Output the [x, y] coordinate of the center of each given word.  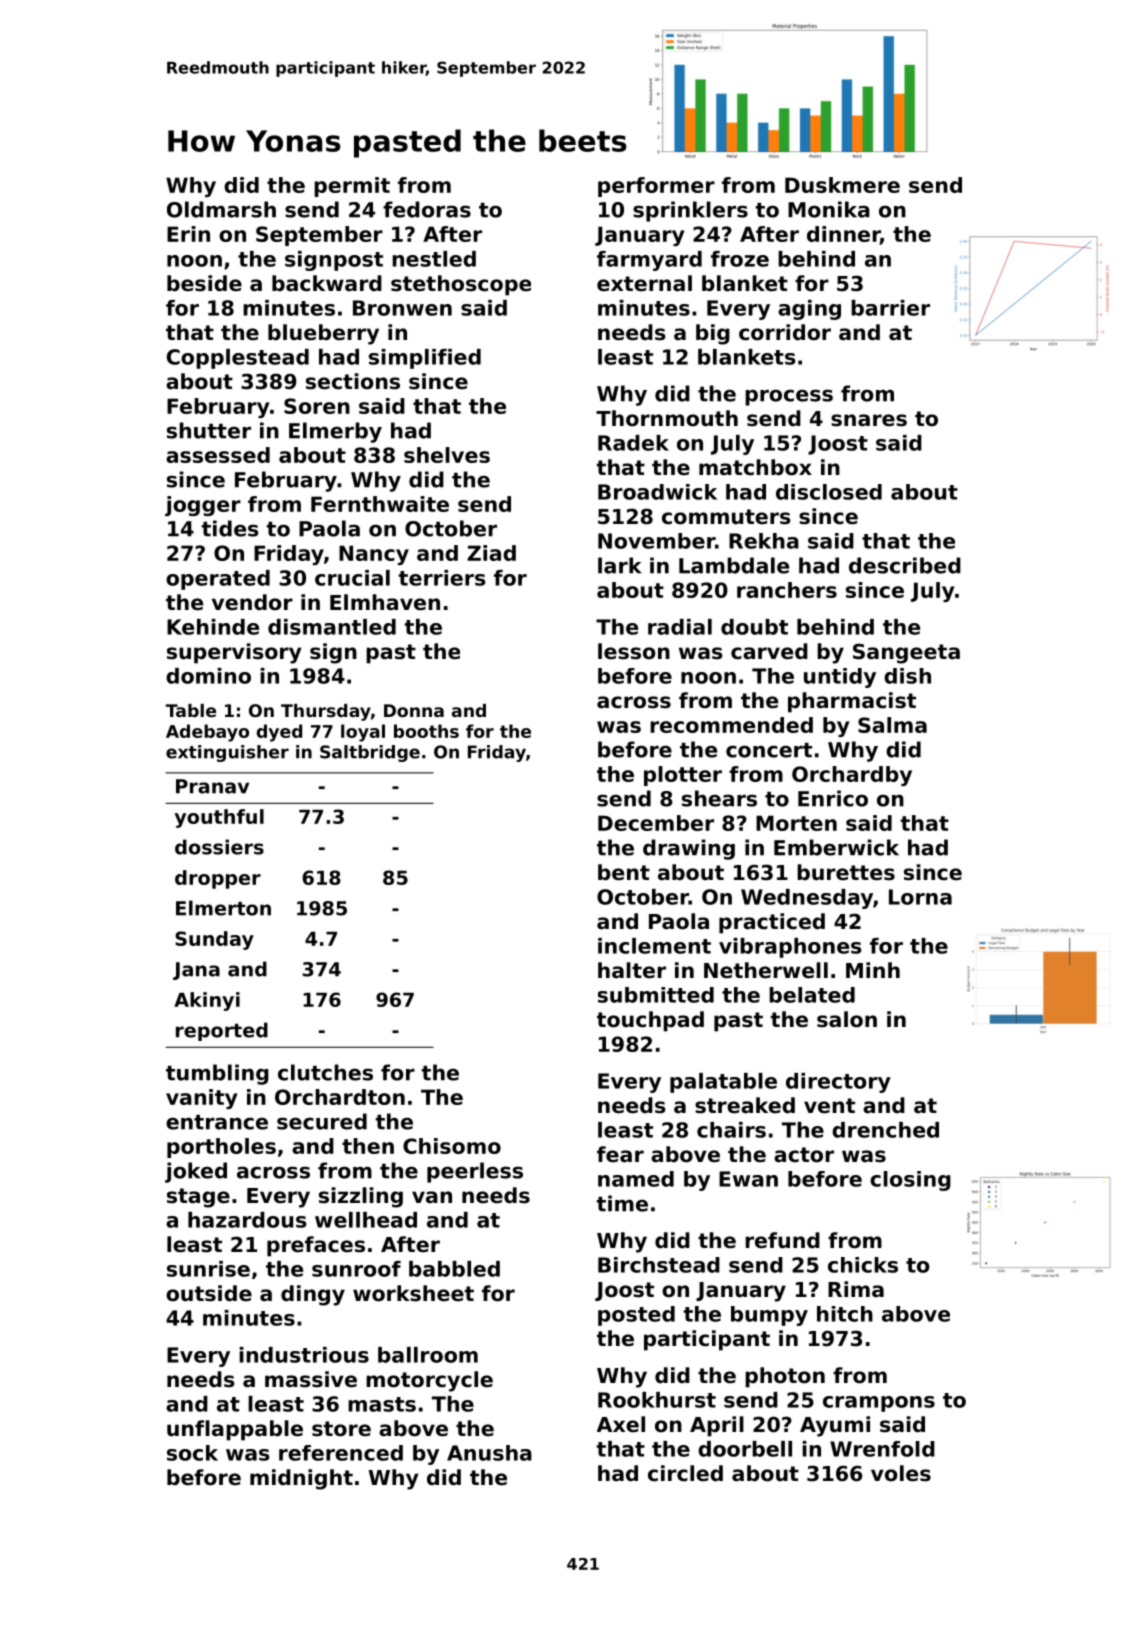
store [341, 1429]
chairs [731, 1130]
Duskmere [842, 185]
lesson [634, 651]
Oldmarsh [221, 209]
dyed [279, 733]
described [905, 565]
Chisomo [452, 1146]
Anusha [489, 1453]
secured [322, 1121]
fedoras [427, 209]
